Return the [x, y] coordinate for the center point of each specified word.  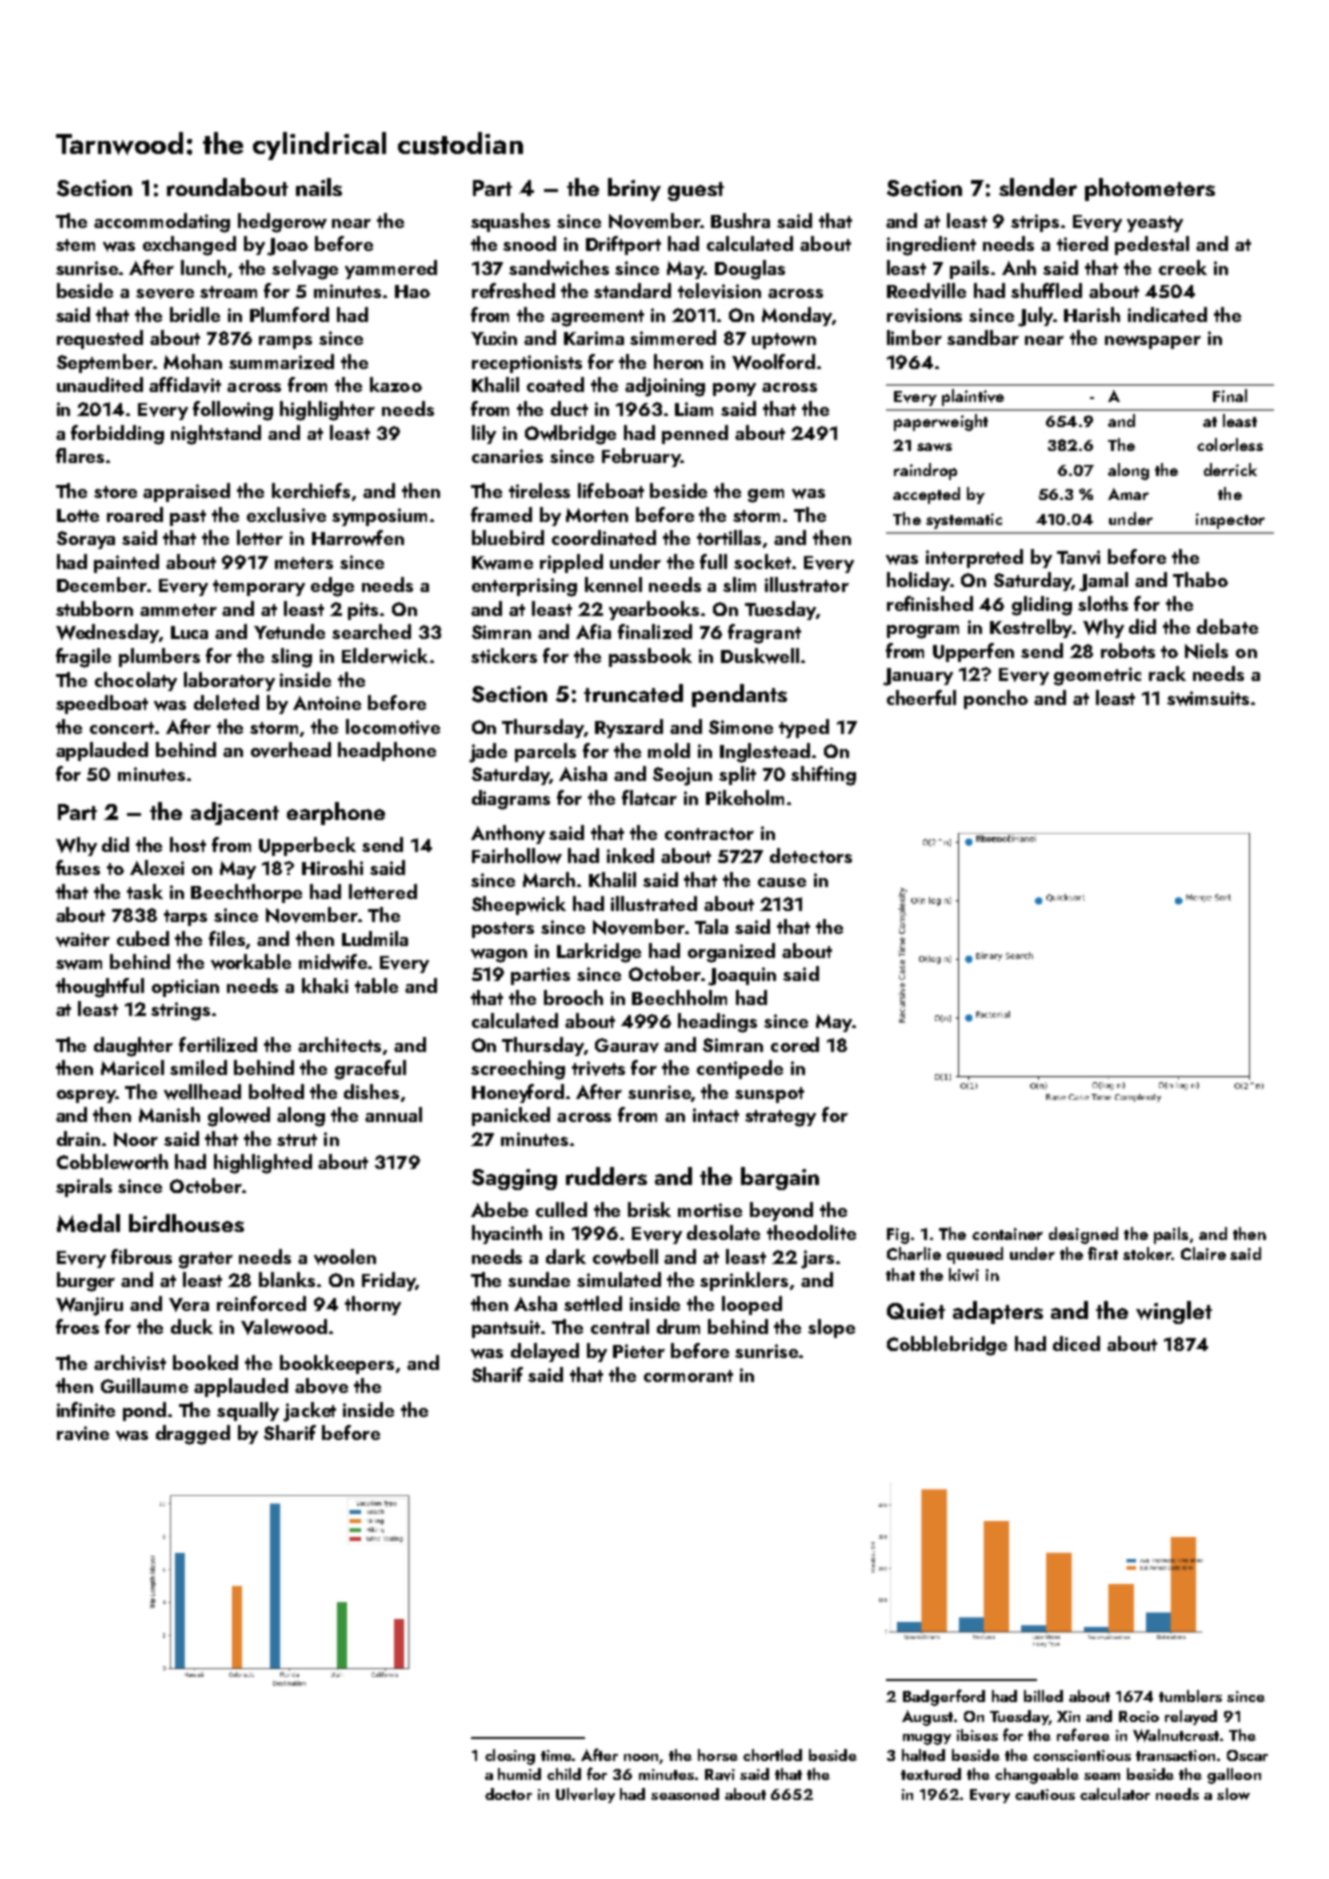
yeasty [1155, 224]
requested [100, 339]
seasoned [685, 1794]
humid [519, 1774]
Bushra [740, 220]
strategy [780, 1118]
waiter [83, 939]
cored [795, 1044]
